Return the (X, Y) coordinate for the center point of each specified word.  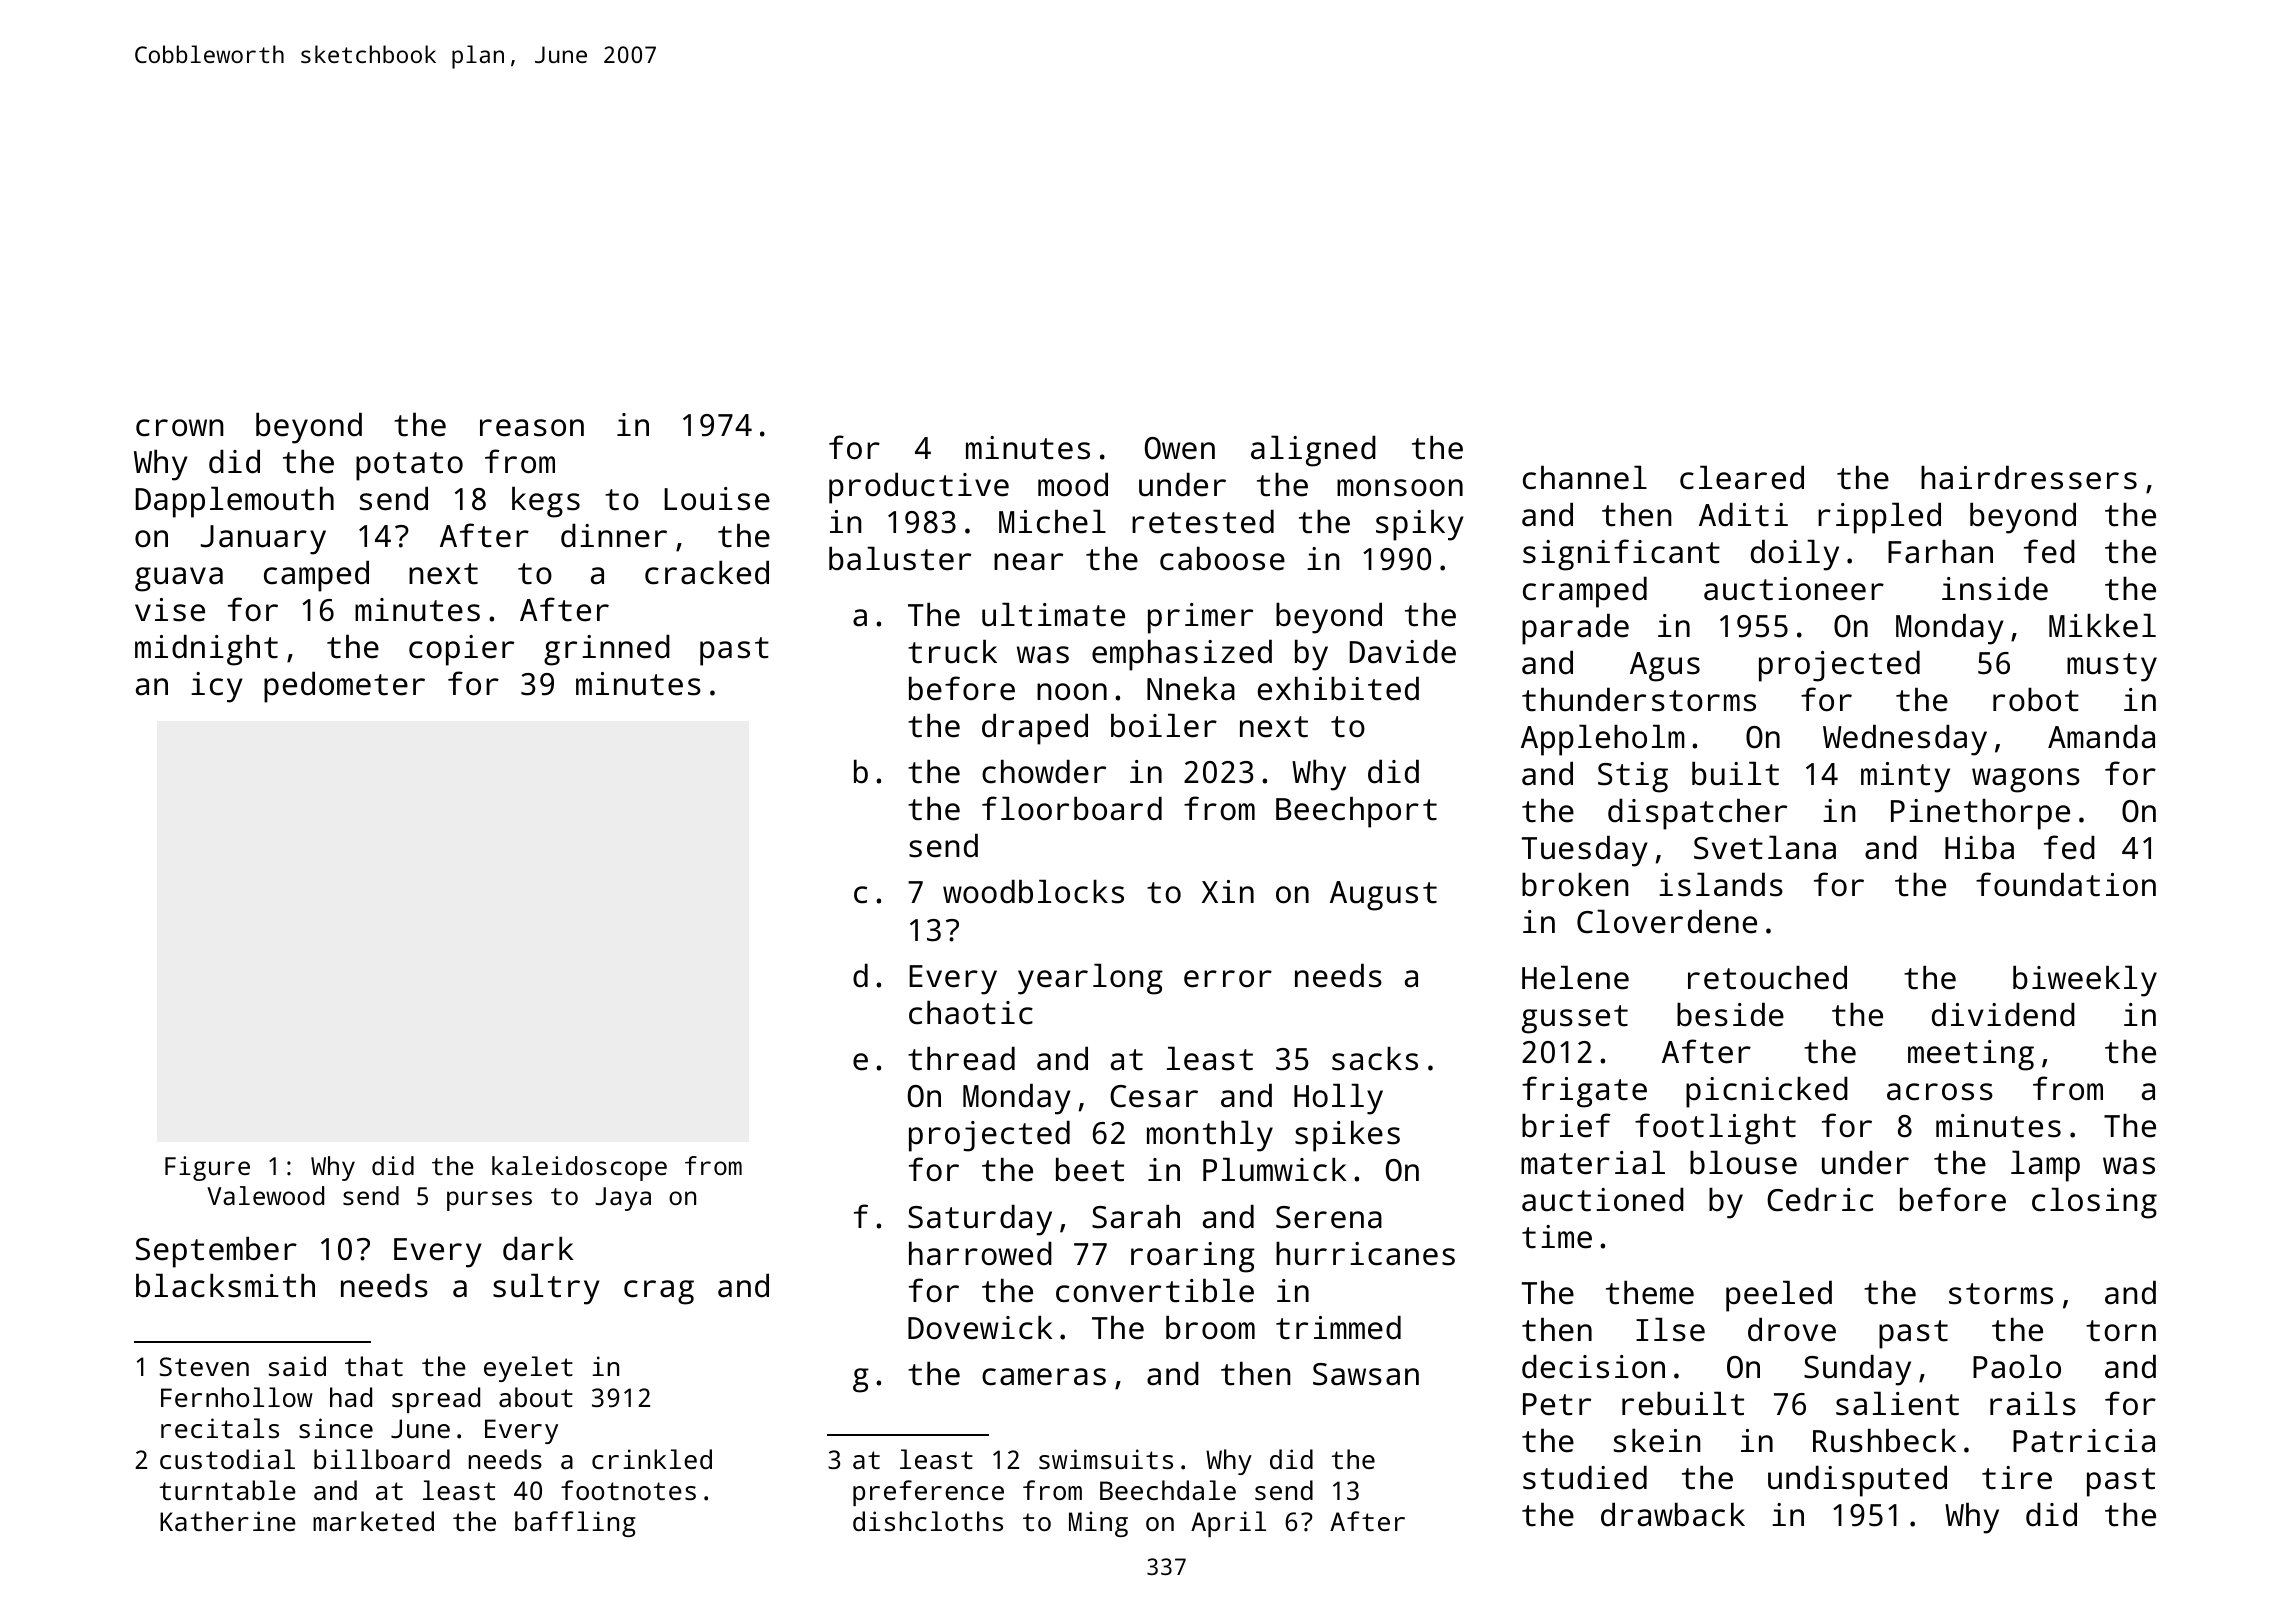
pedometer (344, 687)
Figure (207, 1168)
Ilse (1670, 1329)
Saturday (980, 1220)
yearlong (1090, 979)
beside (1730, 1014)
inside (1995, 588)
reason (532, 428)
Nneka (1191, 688)
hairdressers (2029, 477)
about (536, 1397)
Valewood (265, 1195)
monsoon (1400, 488)
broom (1210, 1327)
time (1557, 1237)
